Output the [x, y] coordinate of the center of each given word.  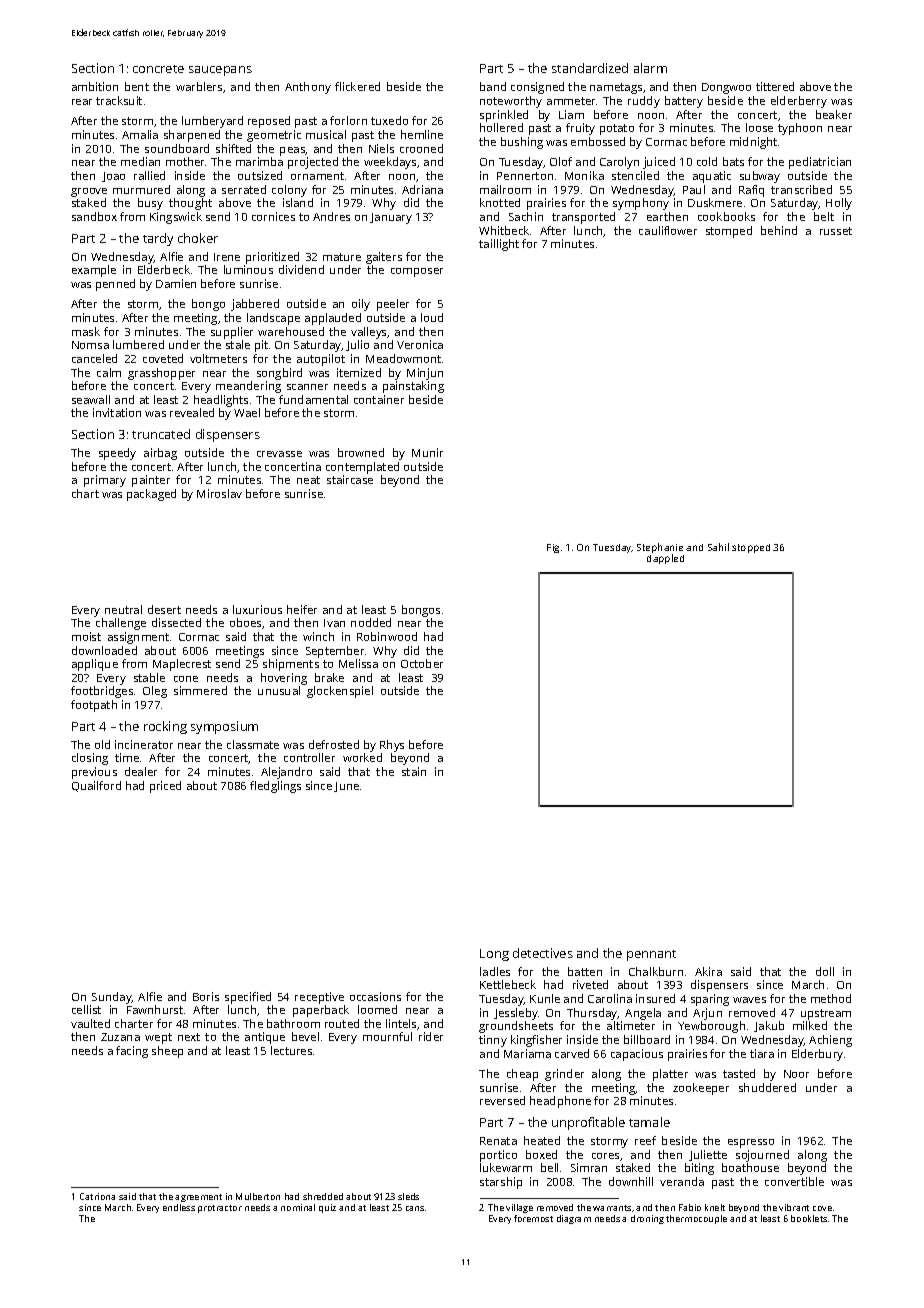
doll [825, 971]
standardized [590, 68]
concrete [158, 69]
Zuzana [120, 1037]
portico [498, 1156]
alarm [650, 68]
